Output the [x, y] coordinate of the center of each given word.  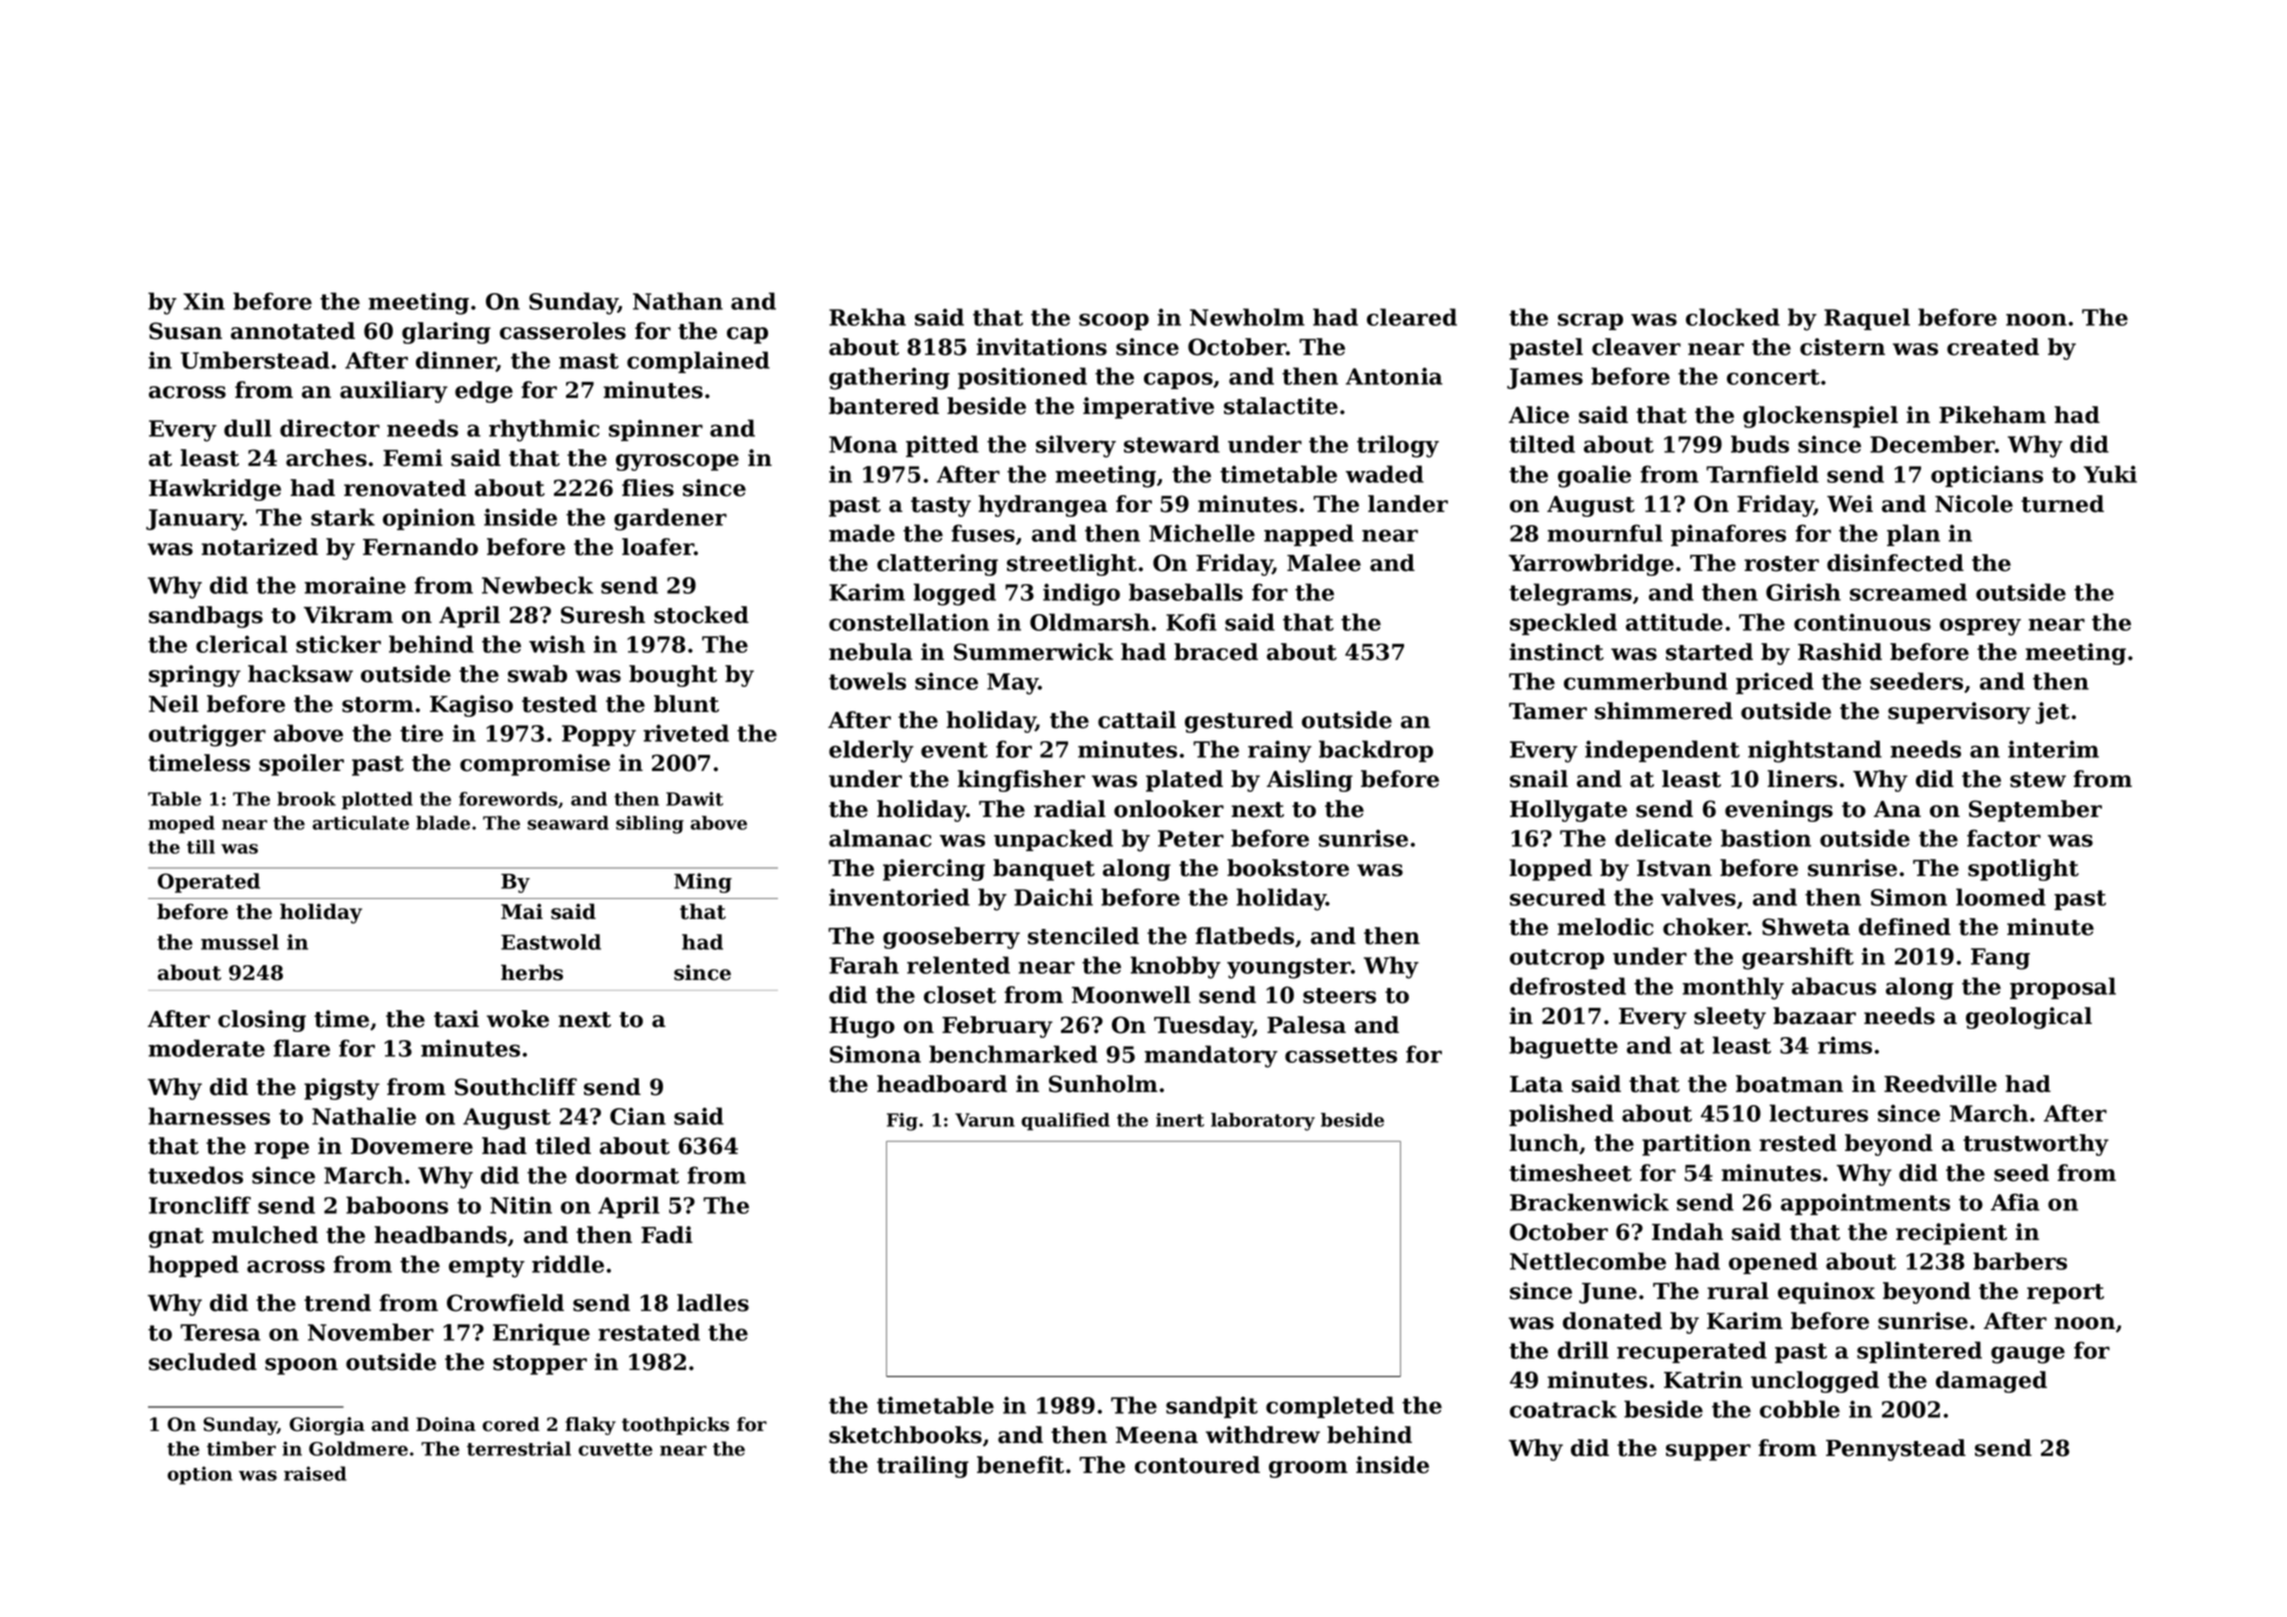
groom [1308, 1469]
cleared [1412, 317]
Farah [864, 965]
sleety [1730, 1018]
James [1545, 378]
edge [484, 392]
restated [649, 1332]
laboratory [1263, 1122]
